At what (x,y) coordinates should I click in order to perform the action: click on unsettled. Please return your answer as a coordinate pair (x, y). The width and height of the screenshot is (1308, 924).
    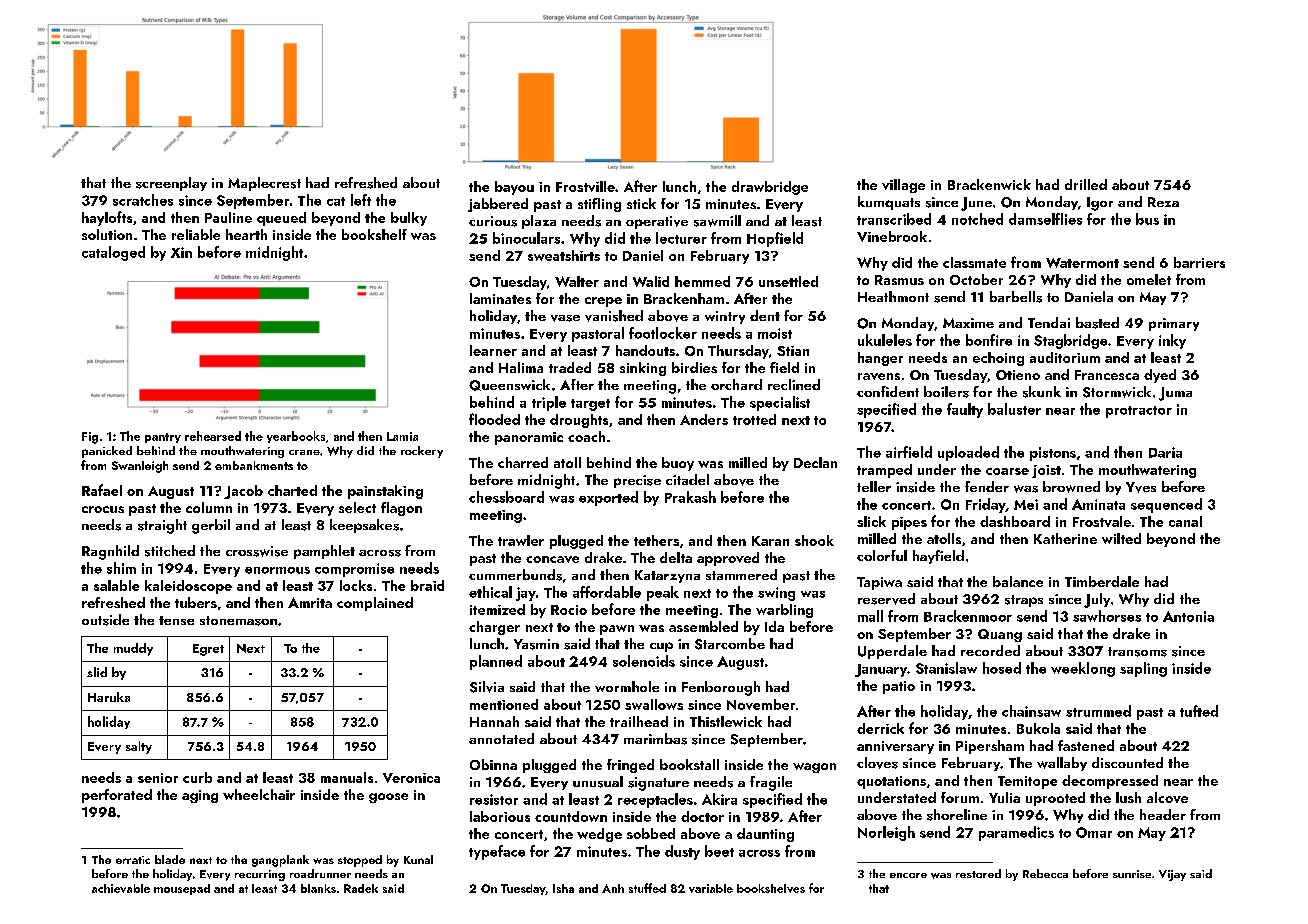
    Looking at the image, I should click on (788, 281).
